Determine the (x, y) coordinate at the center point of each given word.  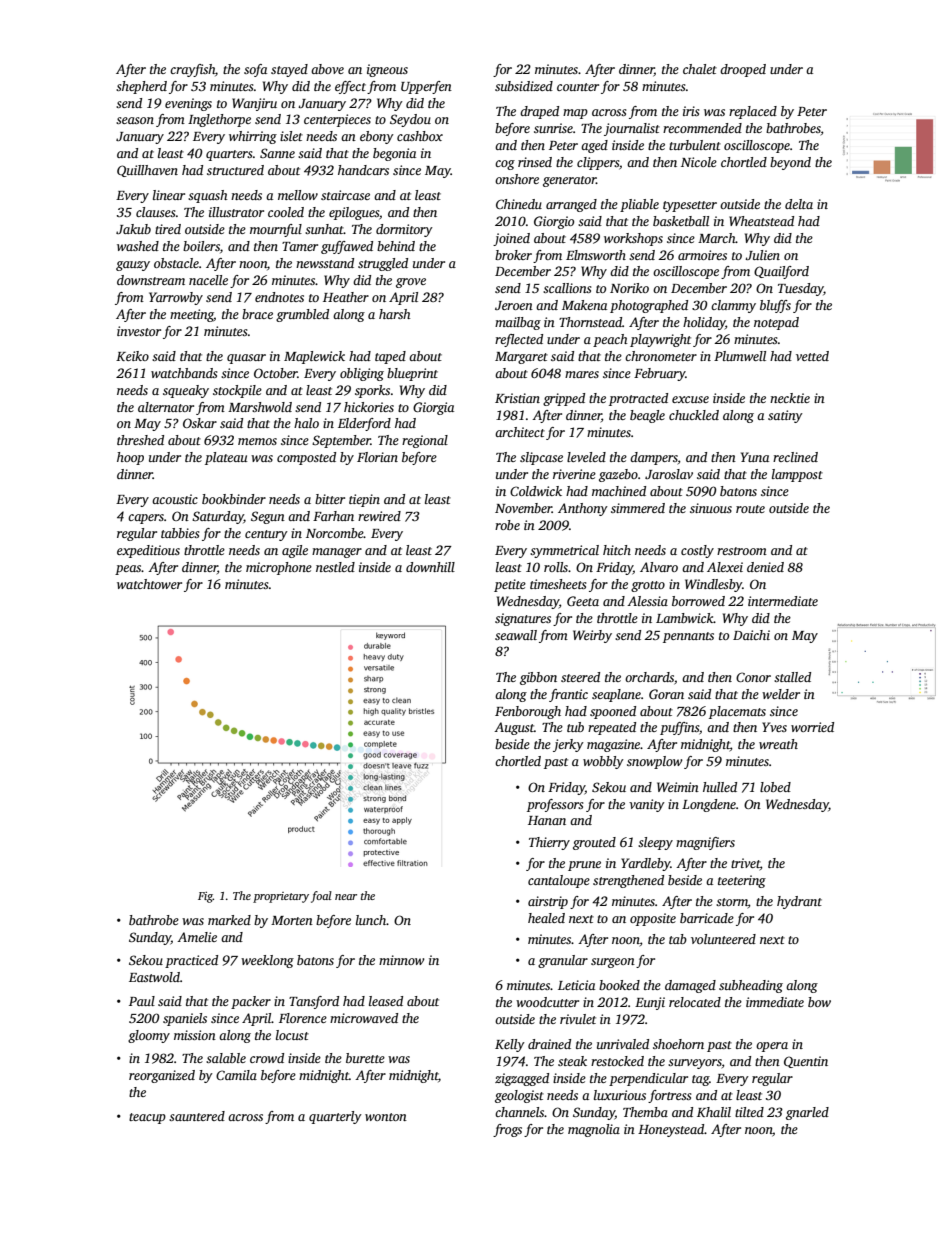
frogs (507, 1130)
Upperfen (426, 87)
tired (168, 229)
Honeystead (671, 1130)
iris (691, 111)
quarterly (335, 1117)
